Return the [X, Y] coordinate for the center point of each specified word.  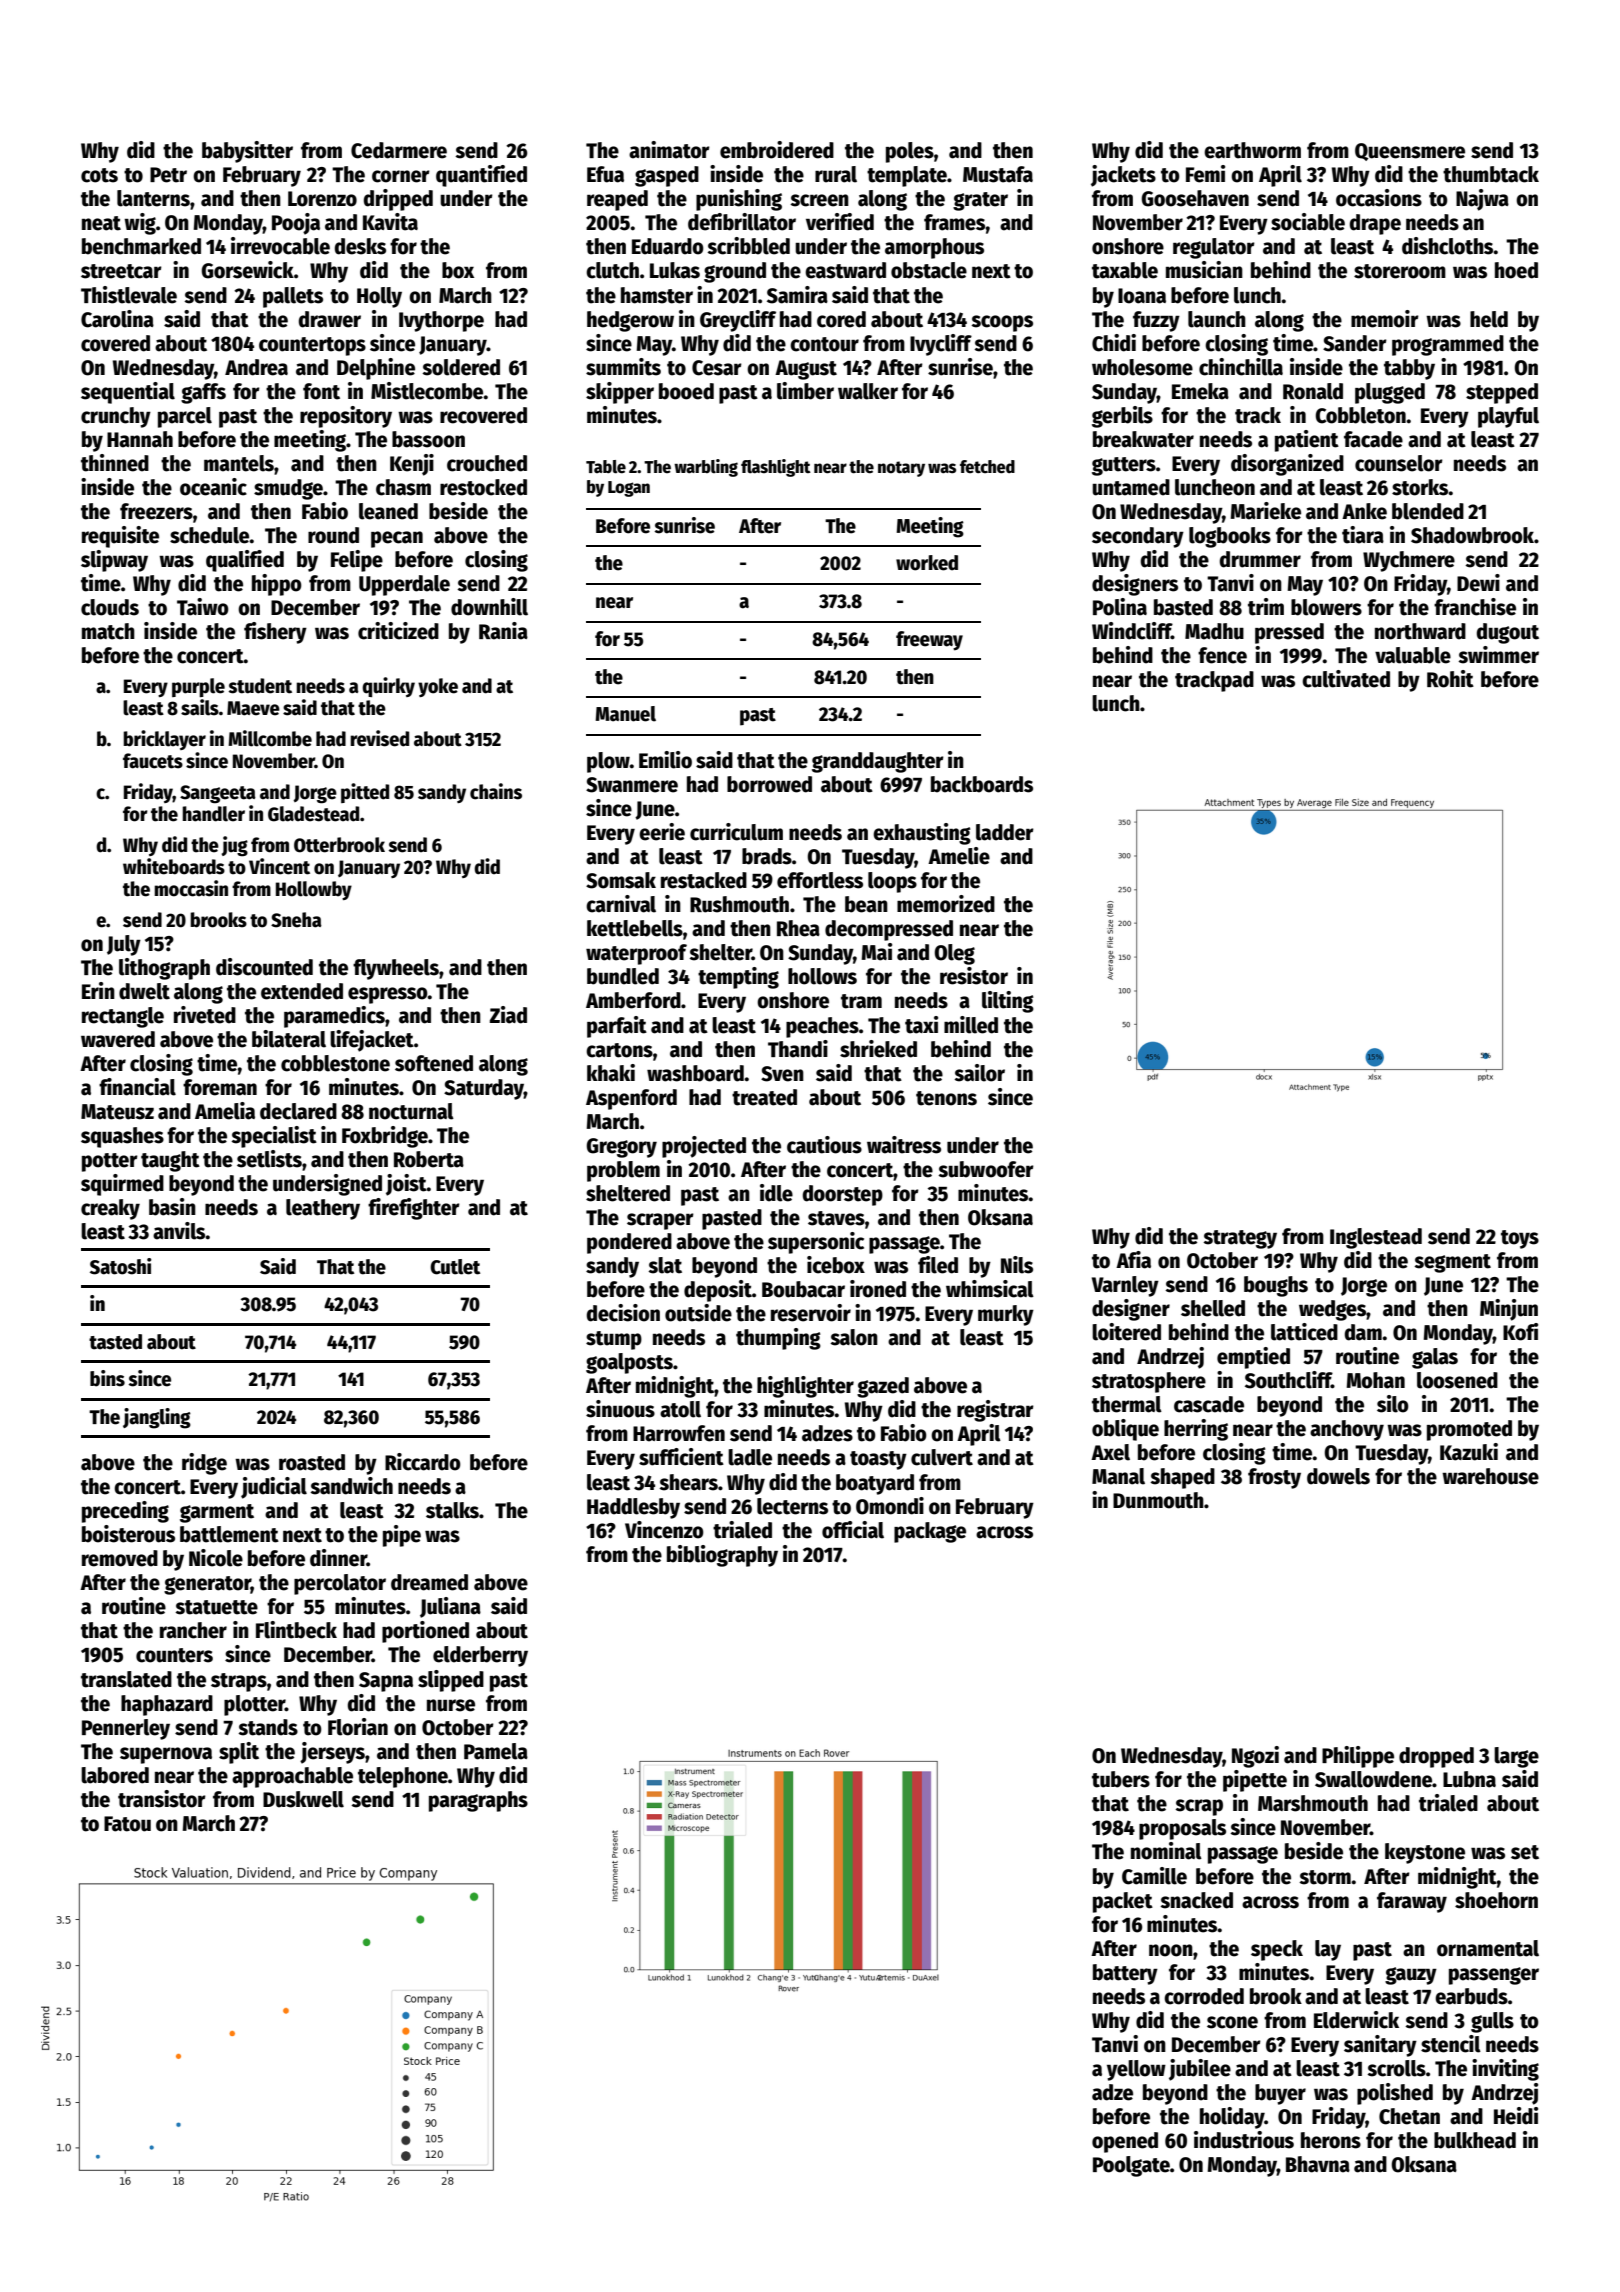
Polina [1120, 607]
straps [239, 1682]
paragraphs [478, 1801]
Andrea [256, 367]
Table [606, 467]
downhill [489, 607]
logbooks [1230, 537]
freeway [929, 641]
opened [1125, 2142]
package [930, 1532]
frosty [1274, 1478]
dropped [1436, 1757]
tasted [115, 1342]
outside [698, 1313]
